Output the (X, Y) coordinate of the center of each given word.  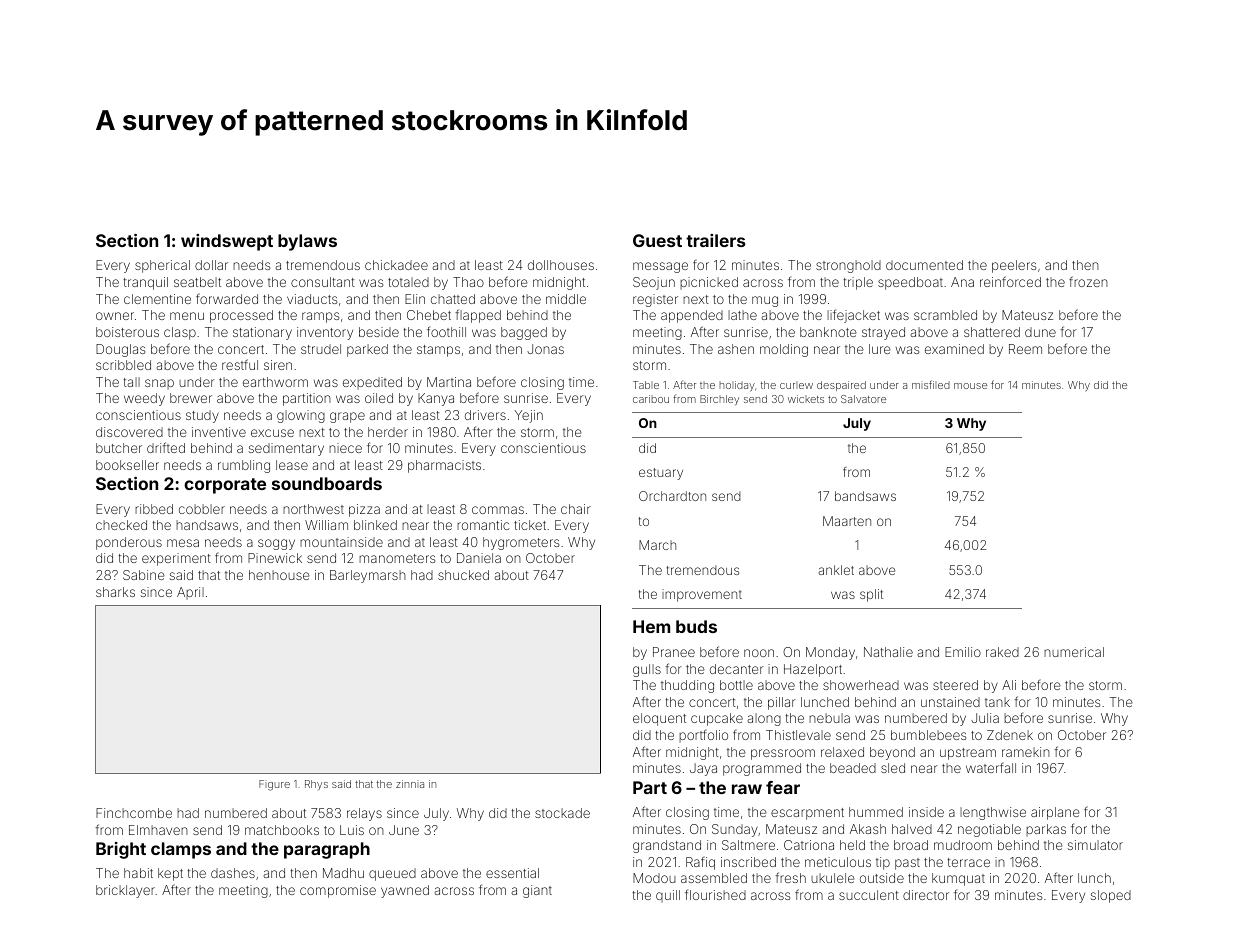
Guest (657, 240)
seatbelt (197, 282)
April (190, 593)
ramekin (1026, 752)
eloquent (659, 719)
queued (392, 874)
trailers (716, 240)
